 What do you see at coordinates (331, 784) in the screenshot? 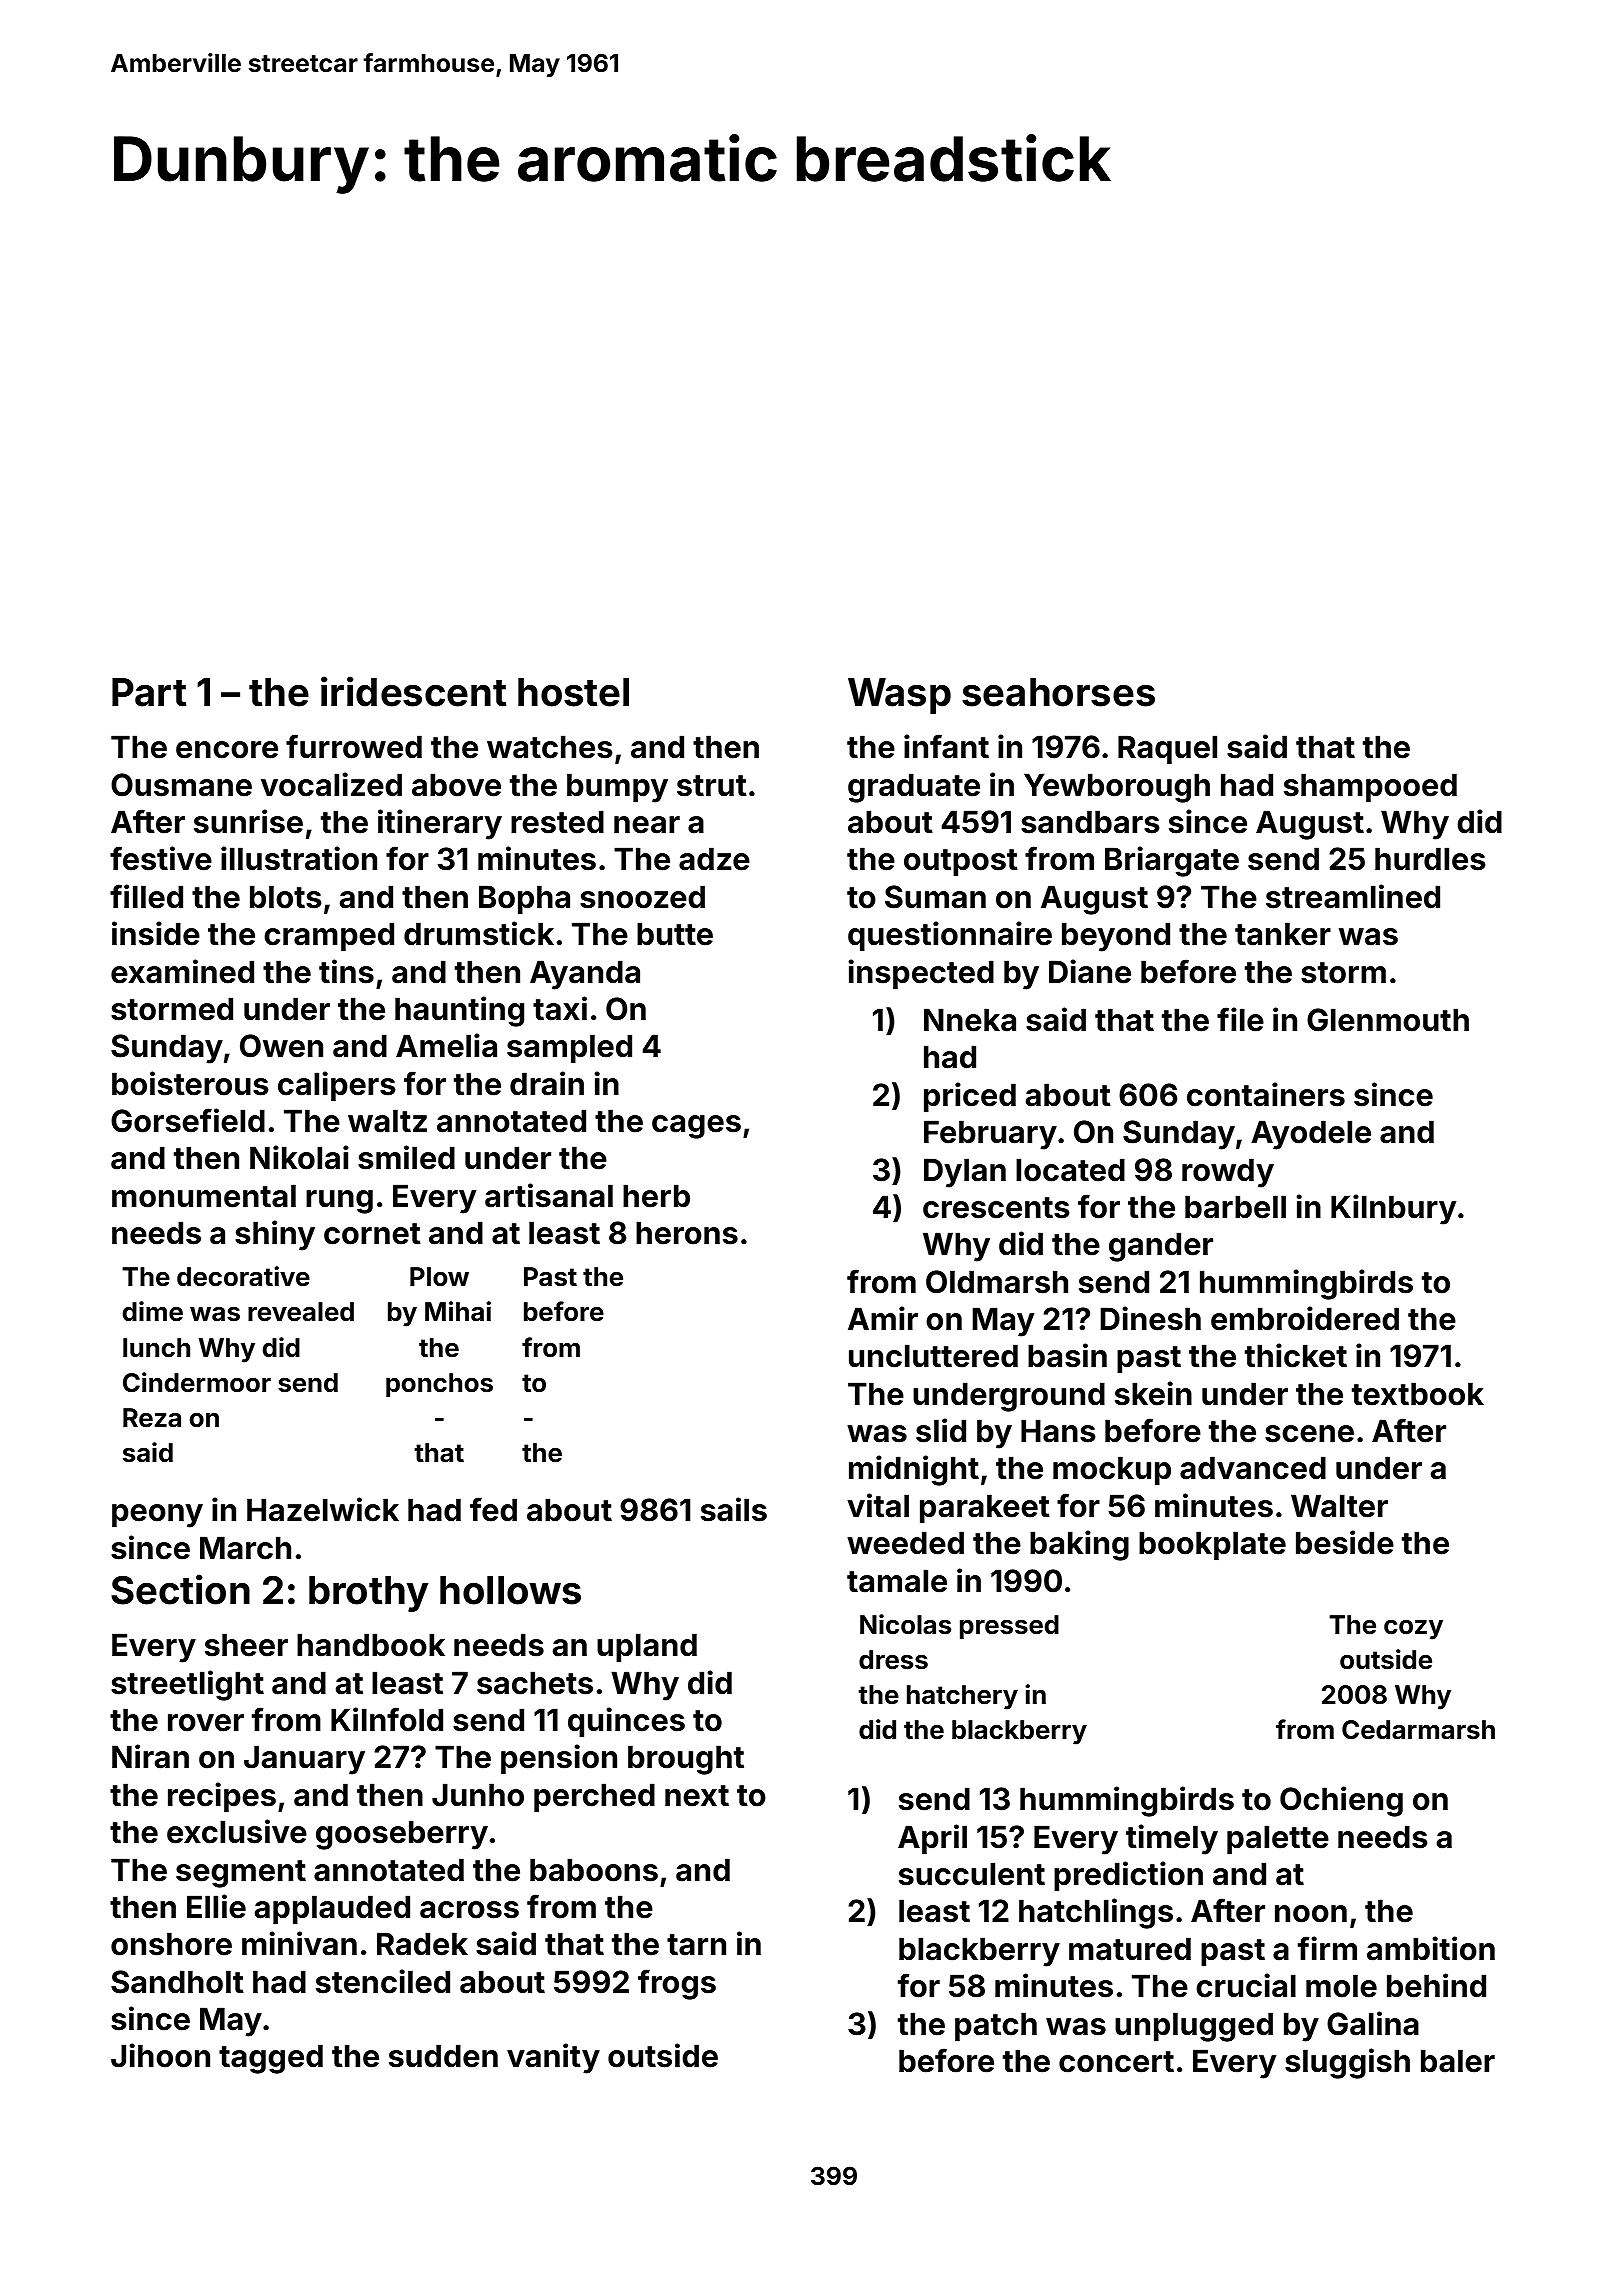
I see `vocalized` at bounding box center [331, 784].
